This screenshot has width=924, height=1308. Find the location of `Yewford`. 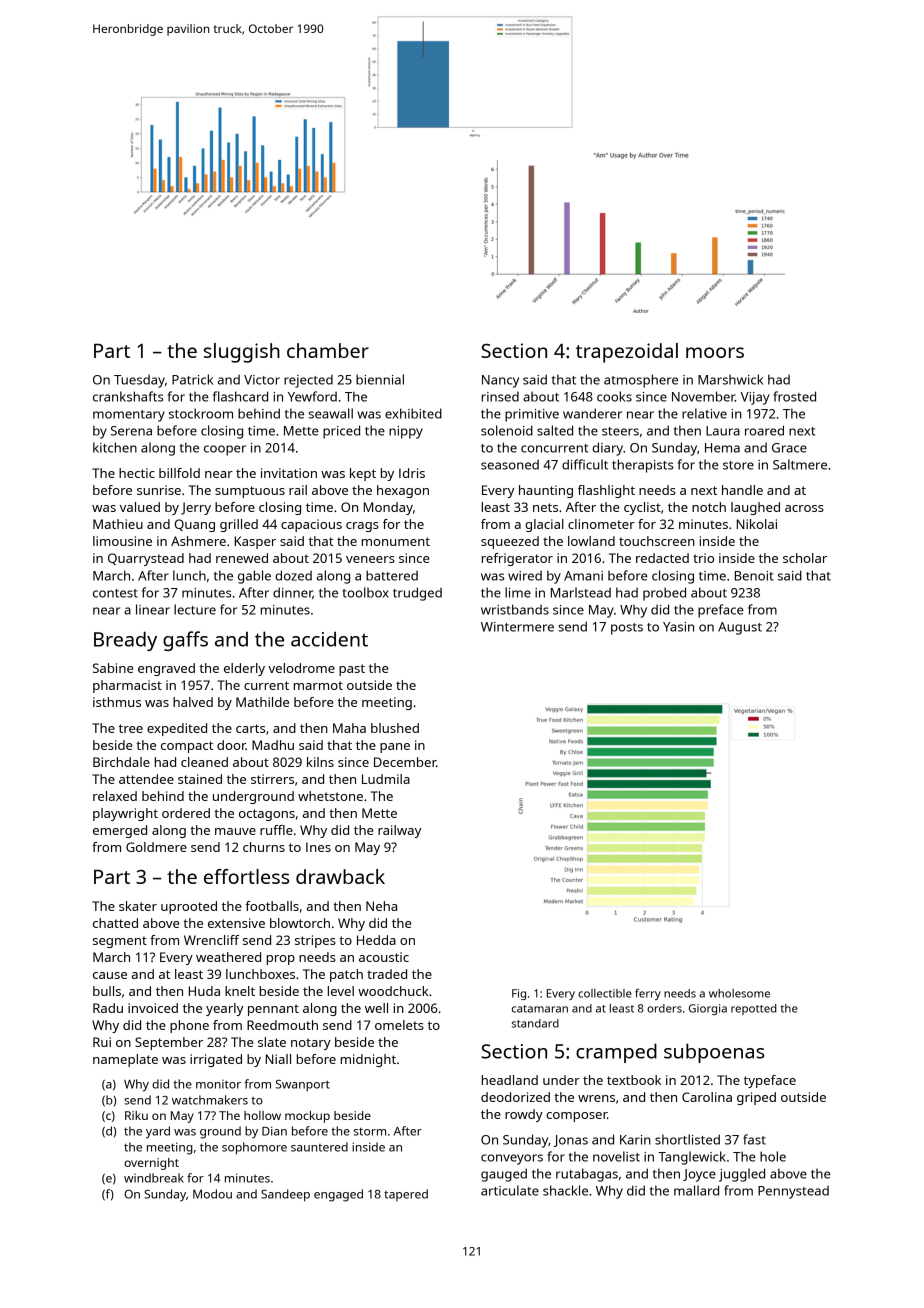

Yewford is located at coordinates (312, 396).
